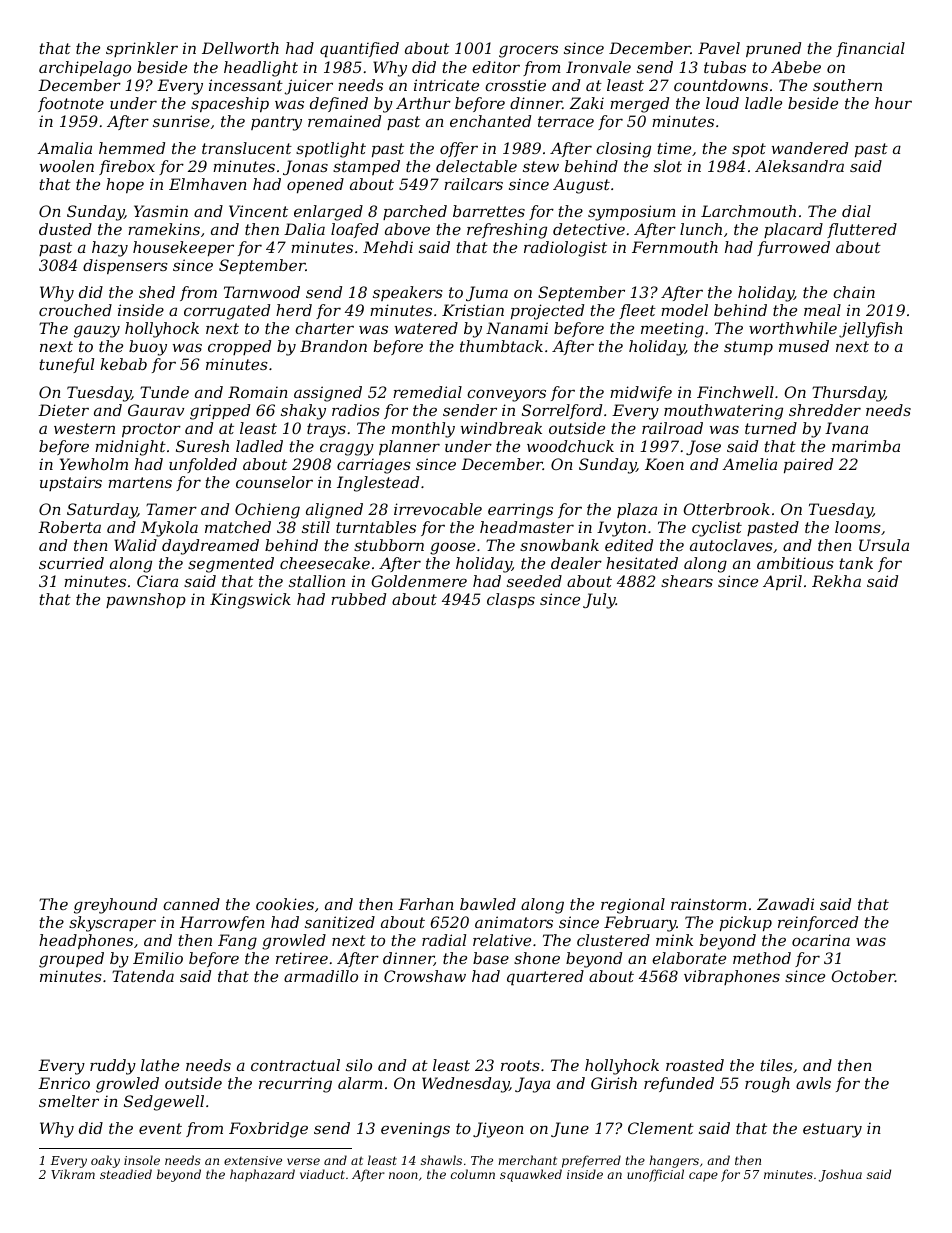 This screenshot has height=1233, width=952. Describe the element at coordinates (146, 600) in the screenshot. I see `pawnshop` at that location.
